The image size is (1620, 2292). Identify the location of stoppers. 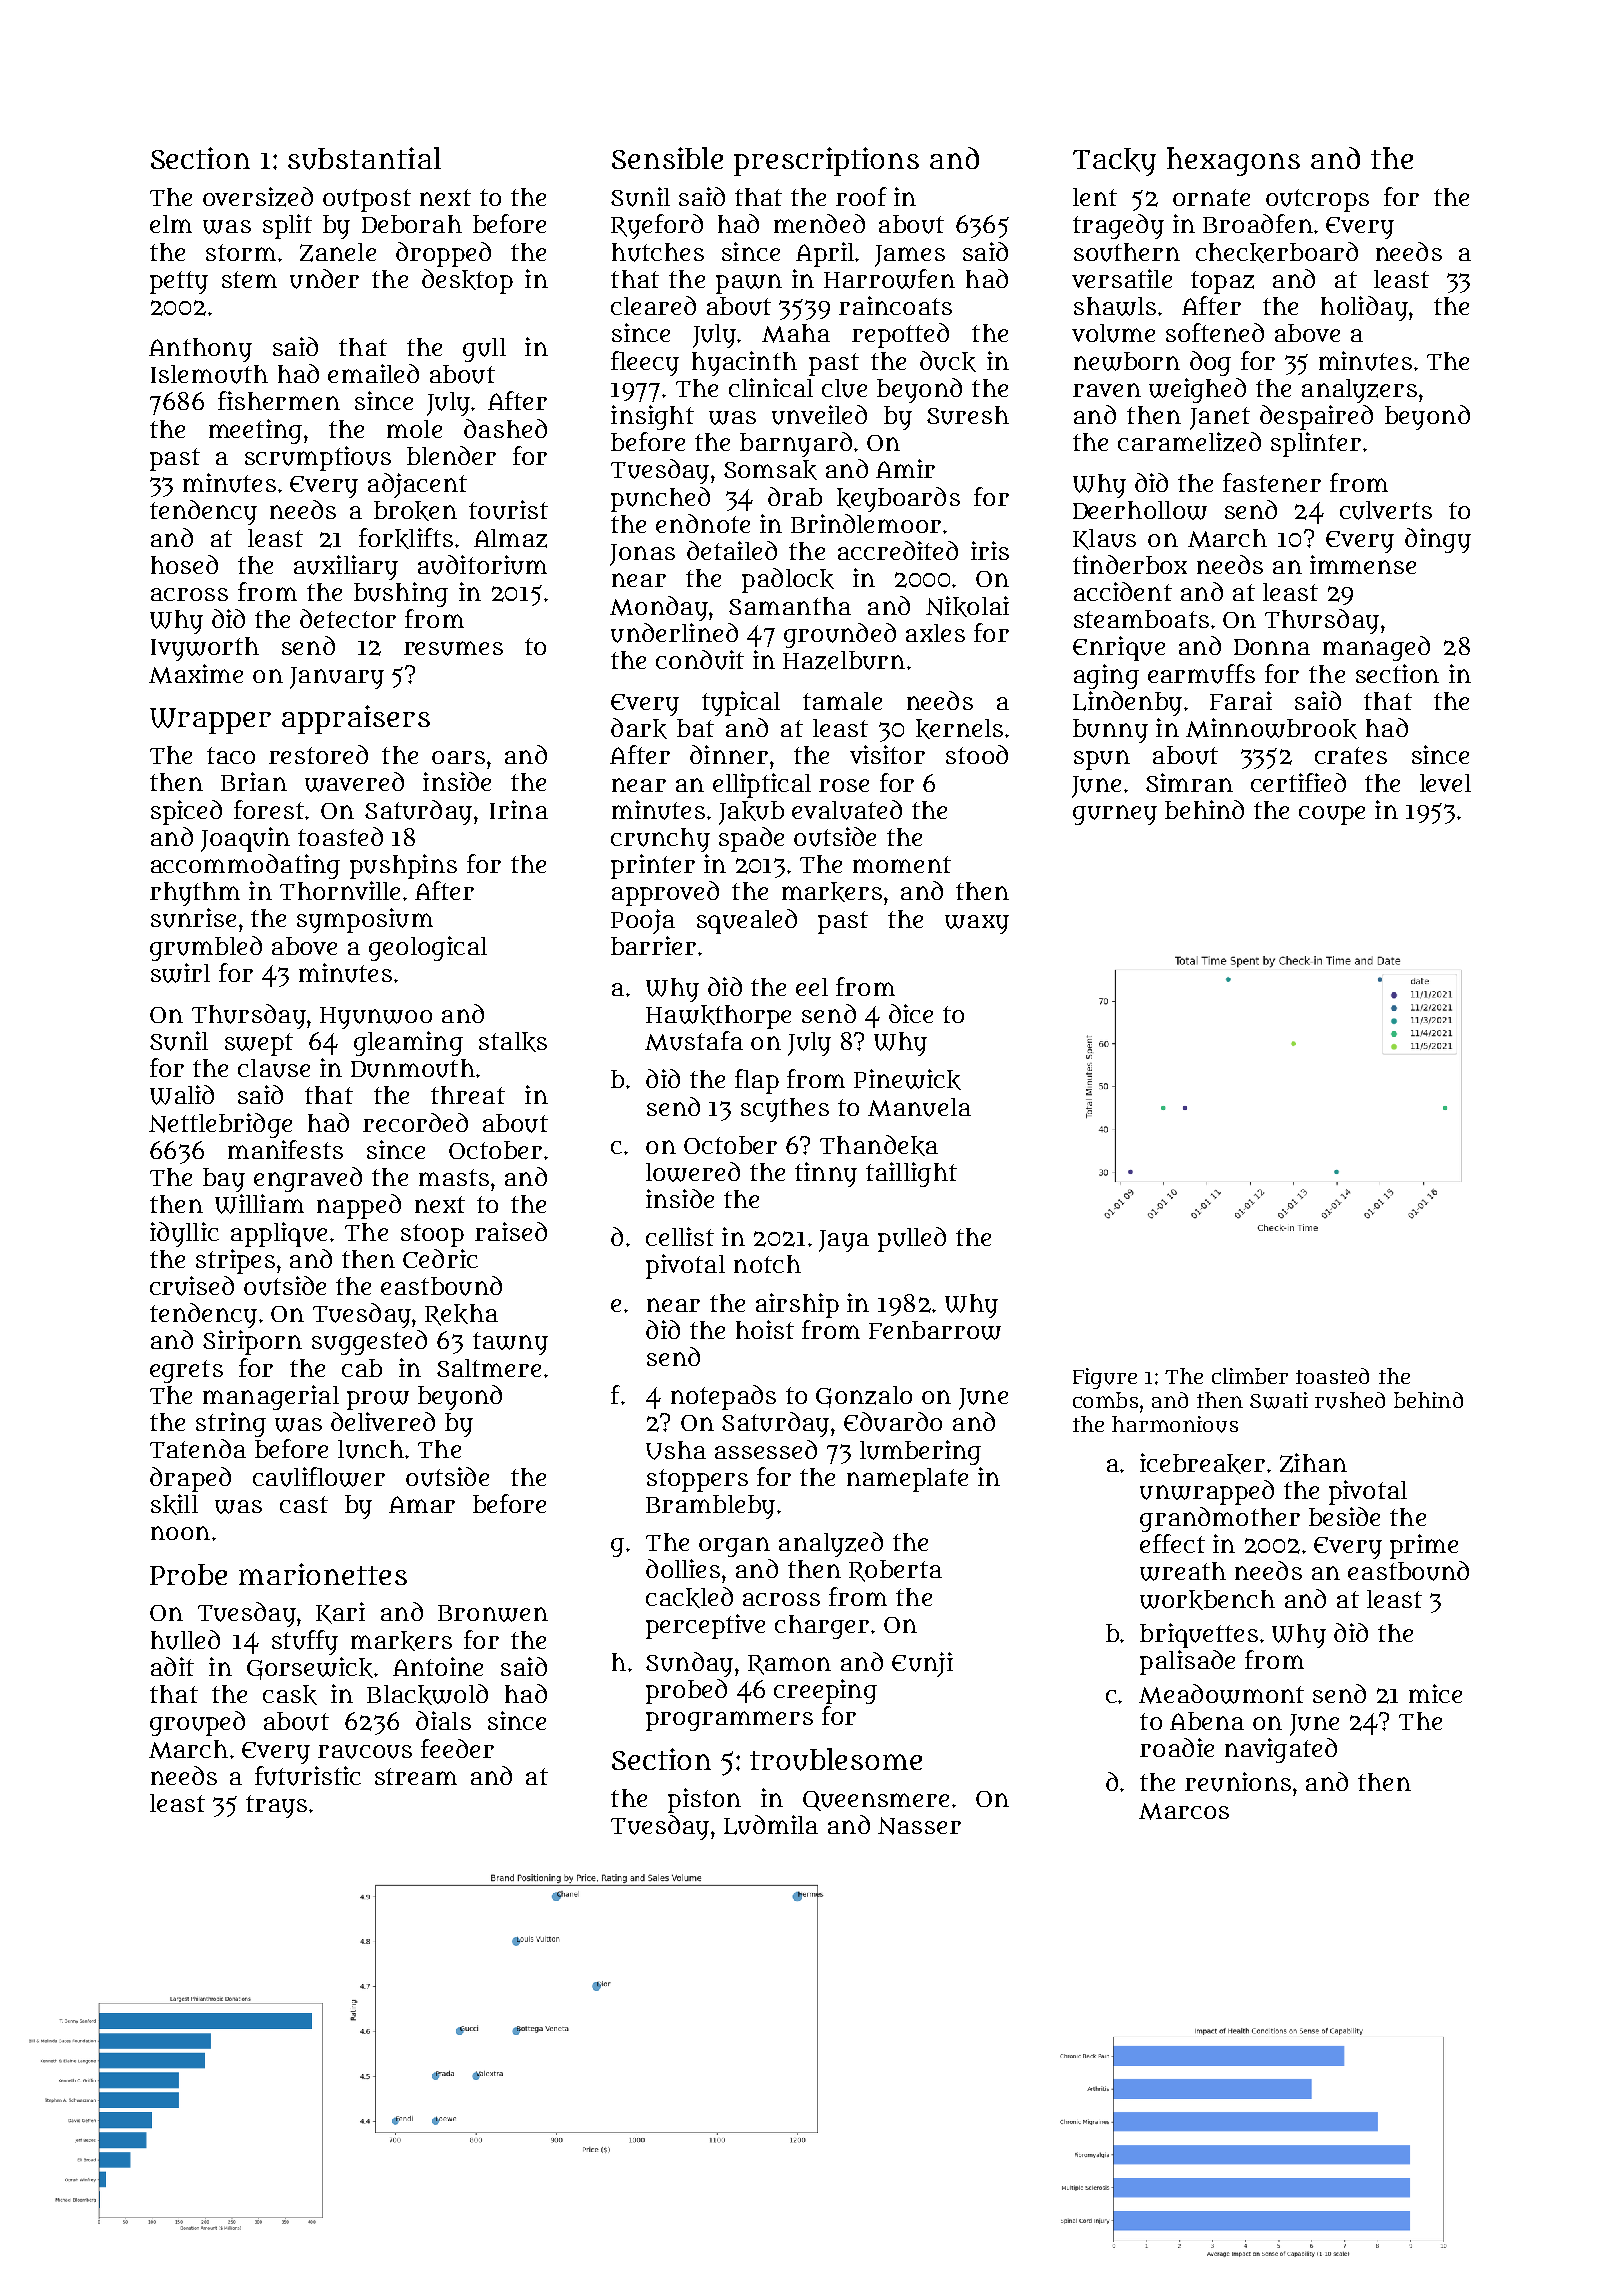
(697, 1480).
